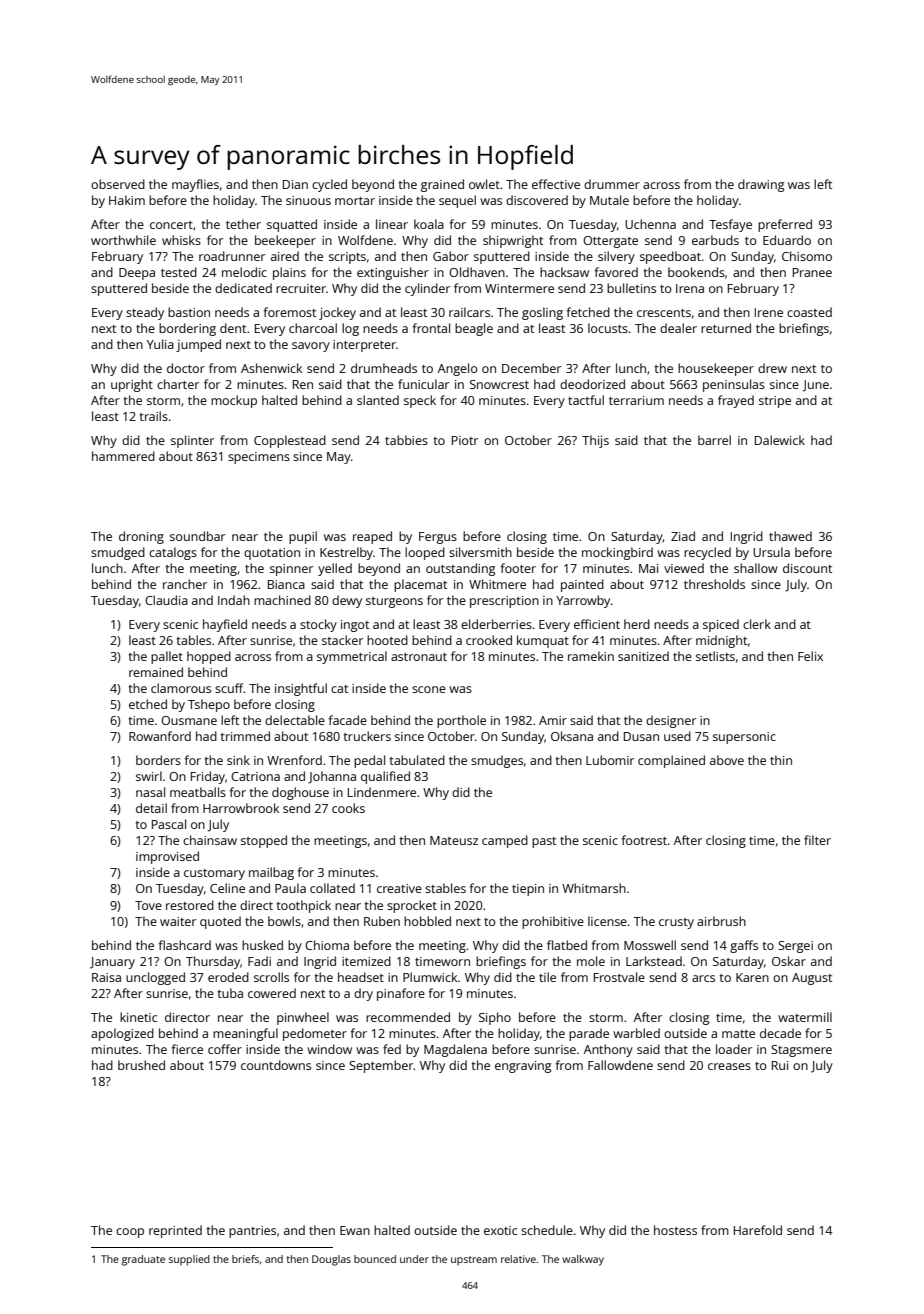 The width and height of the screenshot is (924, 1314). Describe the element at coordinates (143, 1260) in the screenshot. I see `graduate` at that location.
